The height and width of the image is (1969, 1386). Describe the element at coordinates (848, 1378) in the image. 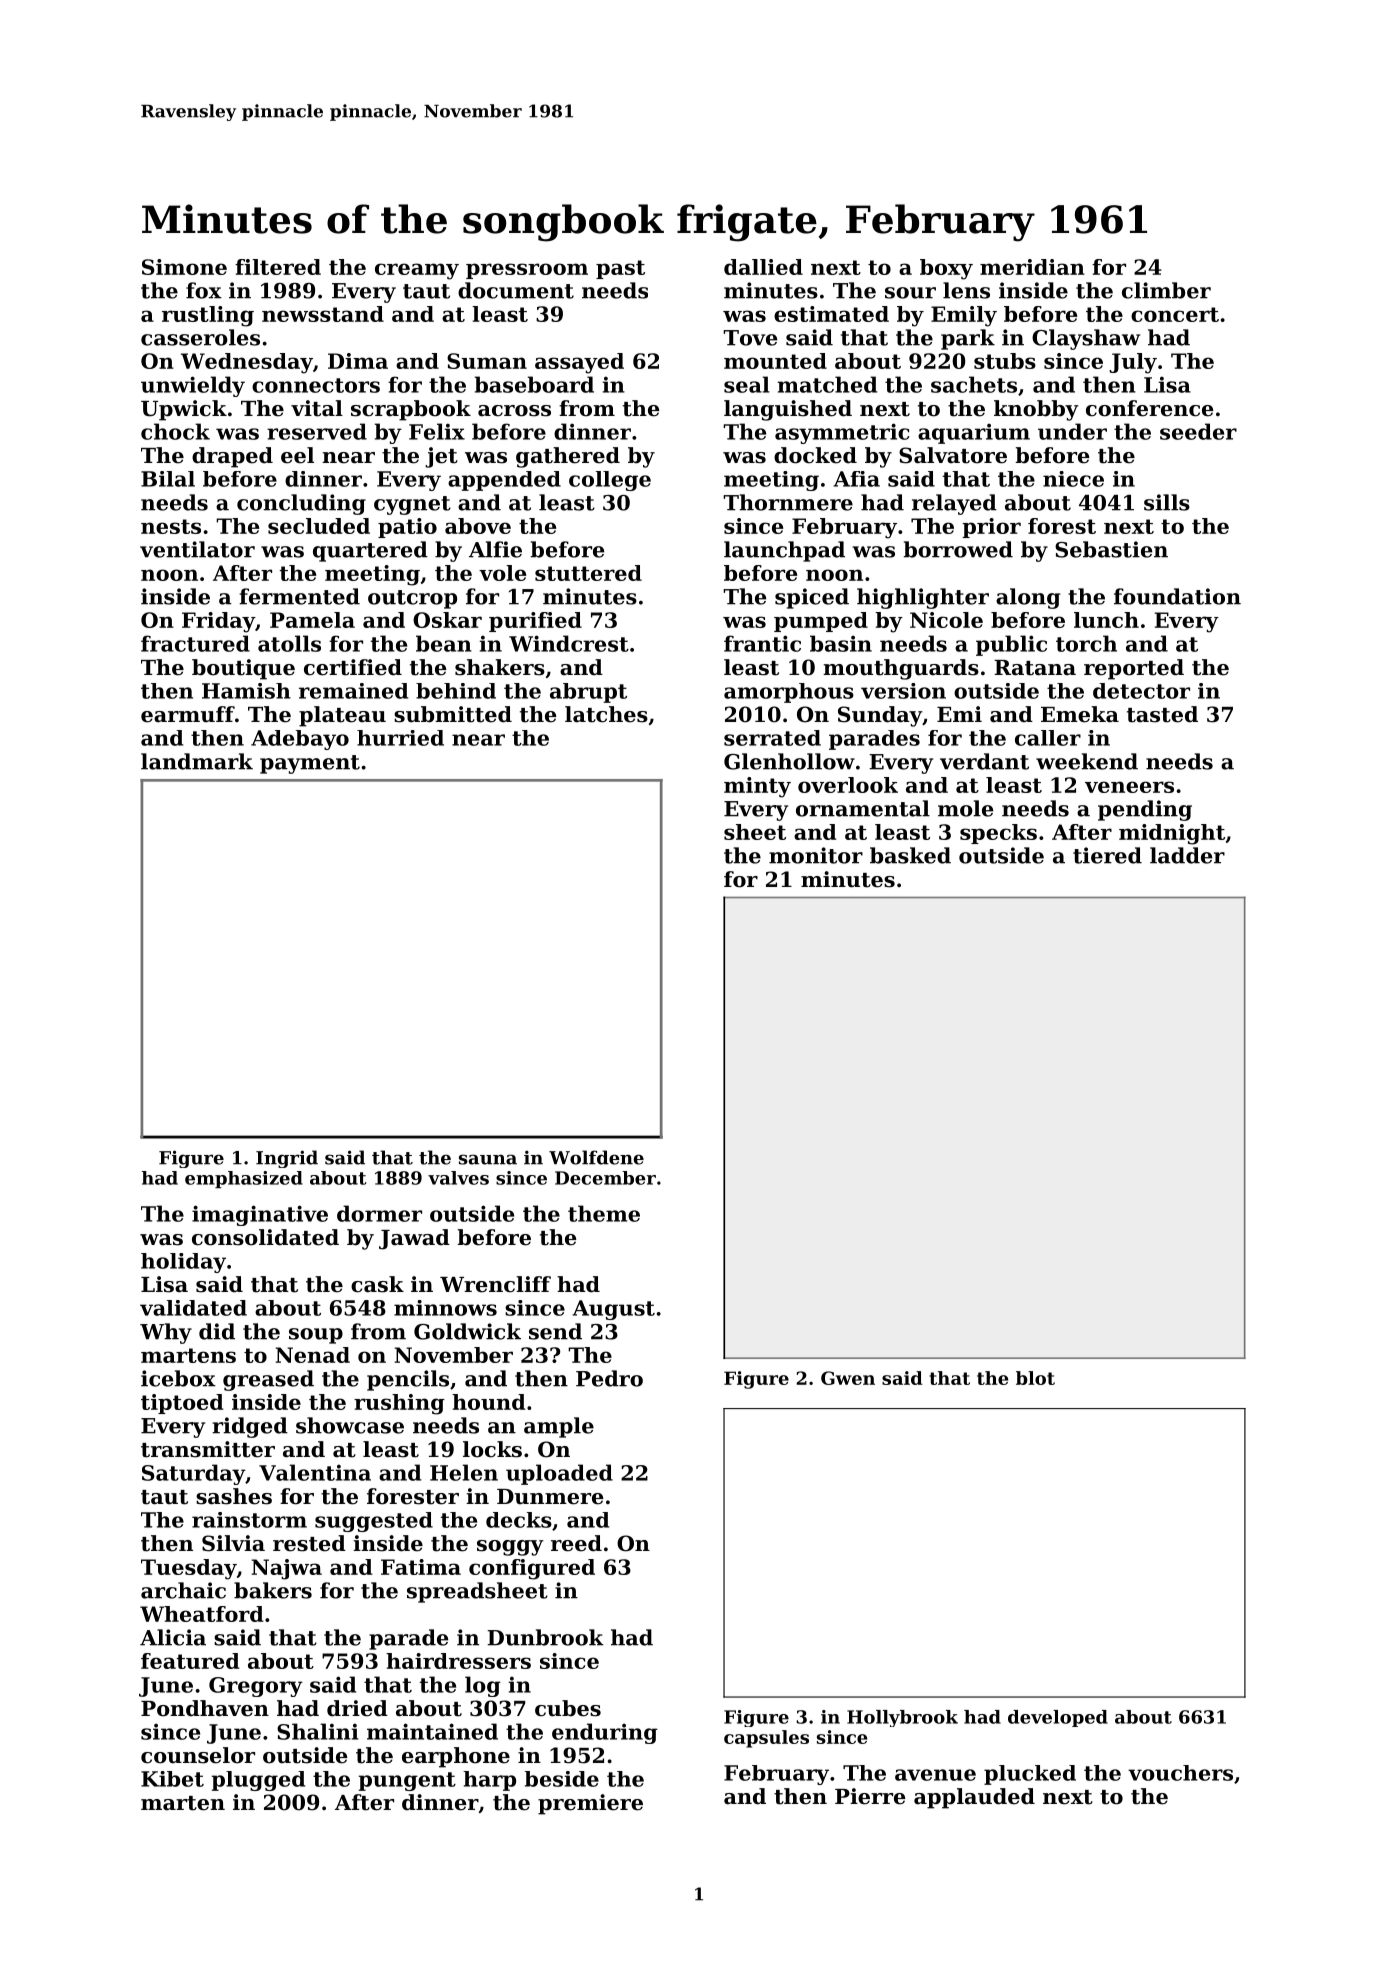

I see `Gwen` at that location.
